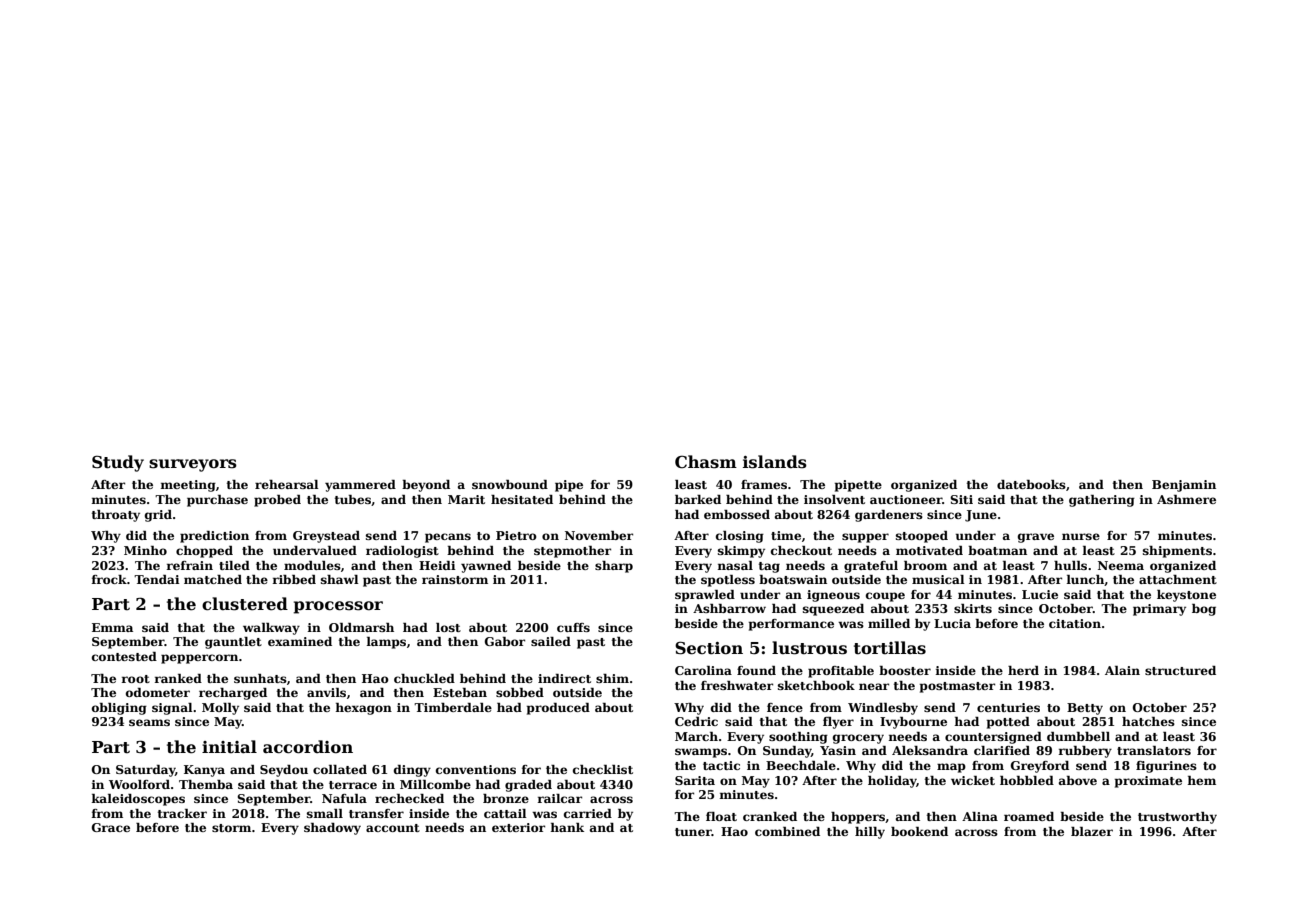  I want to click on sailed, so click(551, 641).
